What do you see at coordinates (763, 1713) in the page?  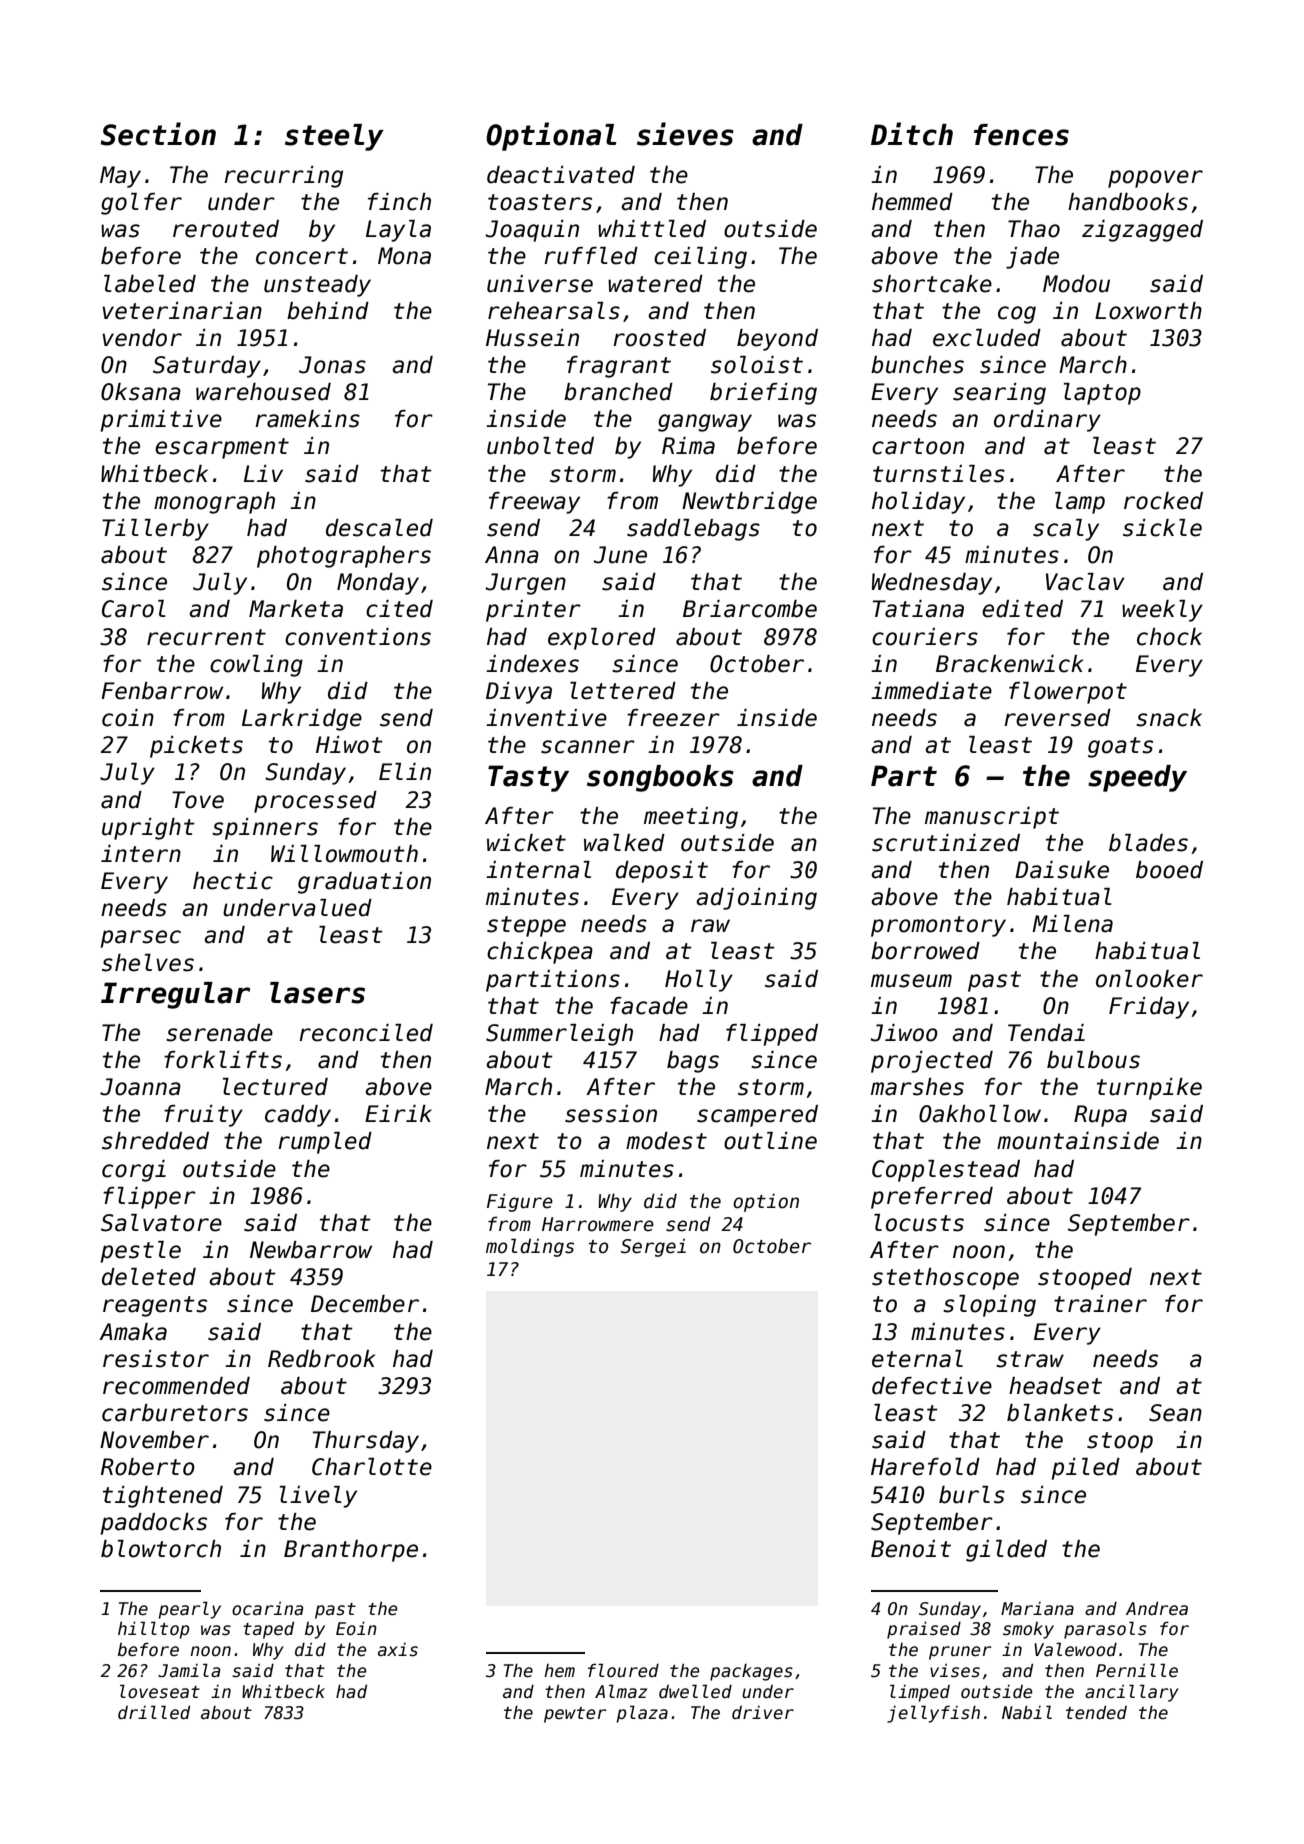 I see `driver` at bounding box center [763, 1713].
